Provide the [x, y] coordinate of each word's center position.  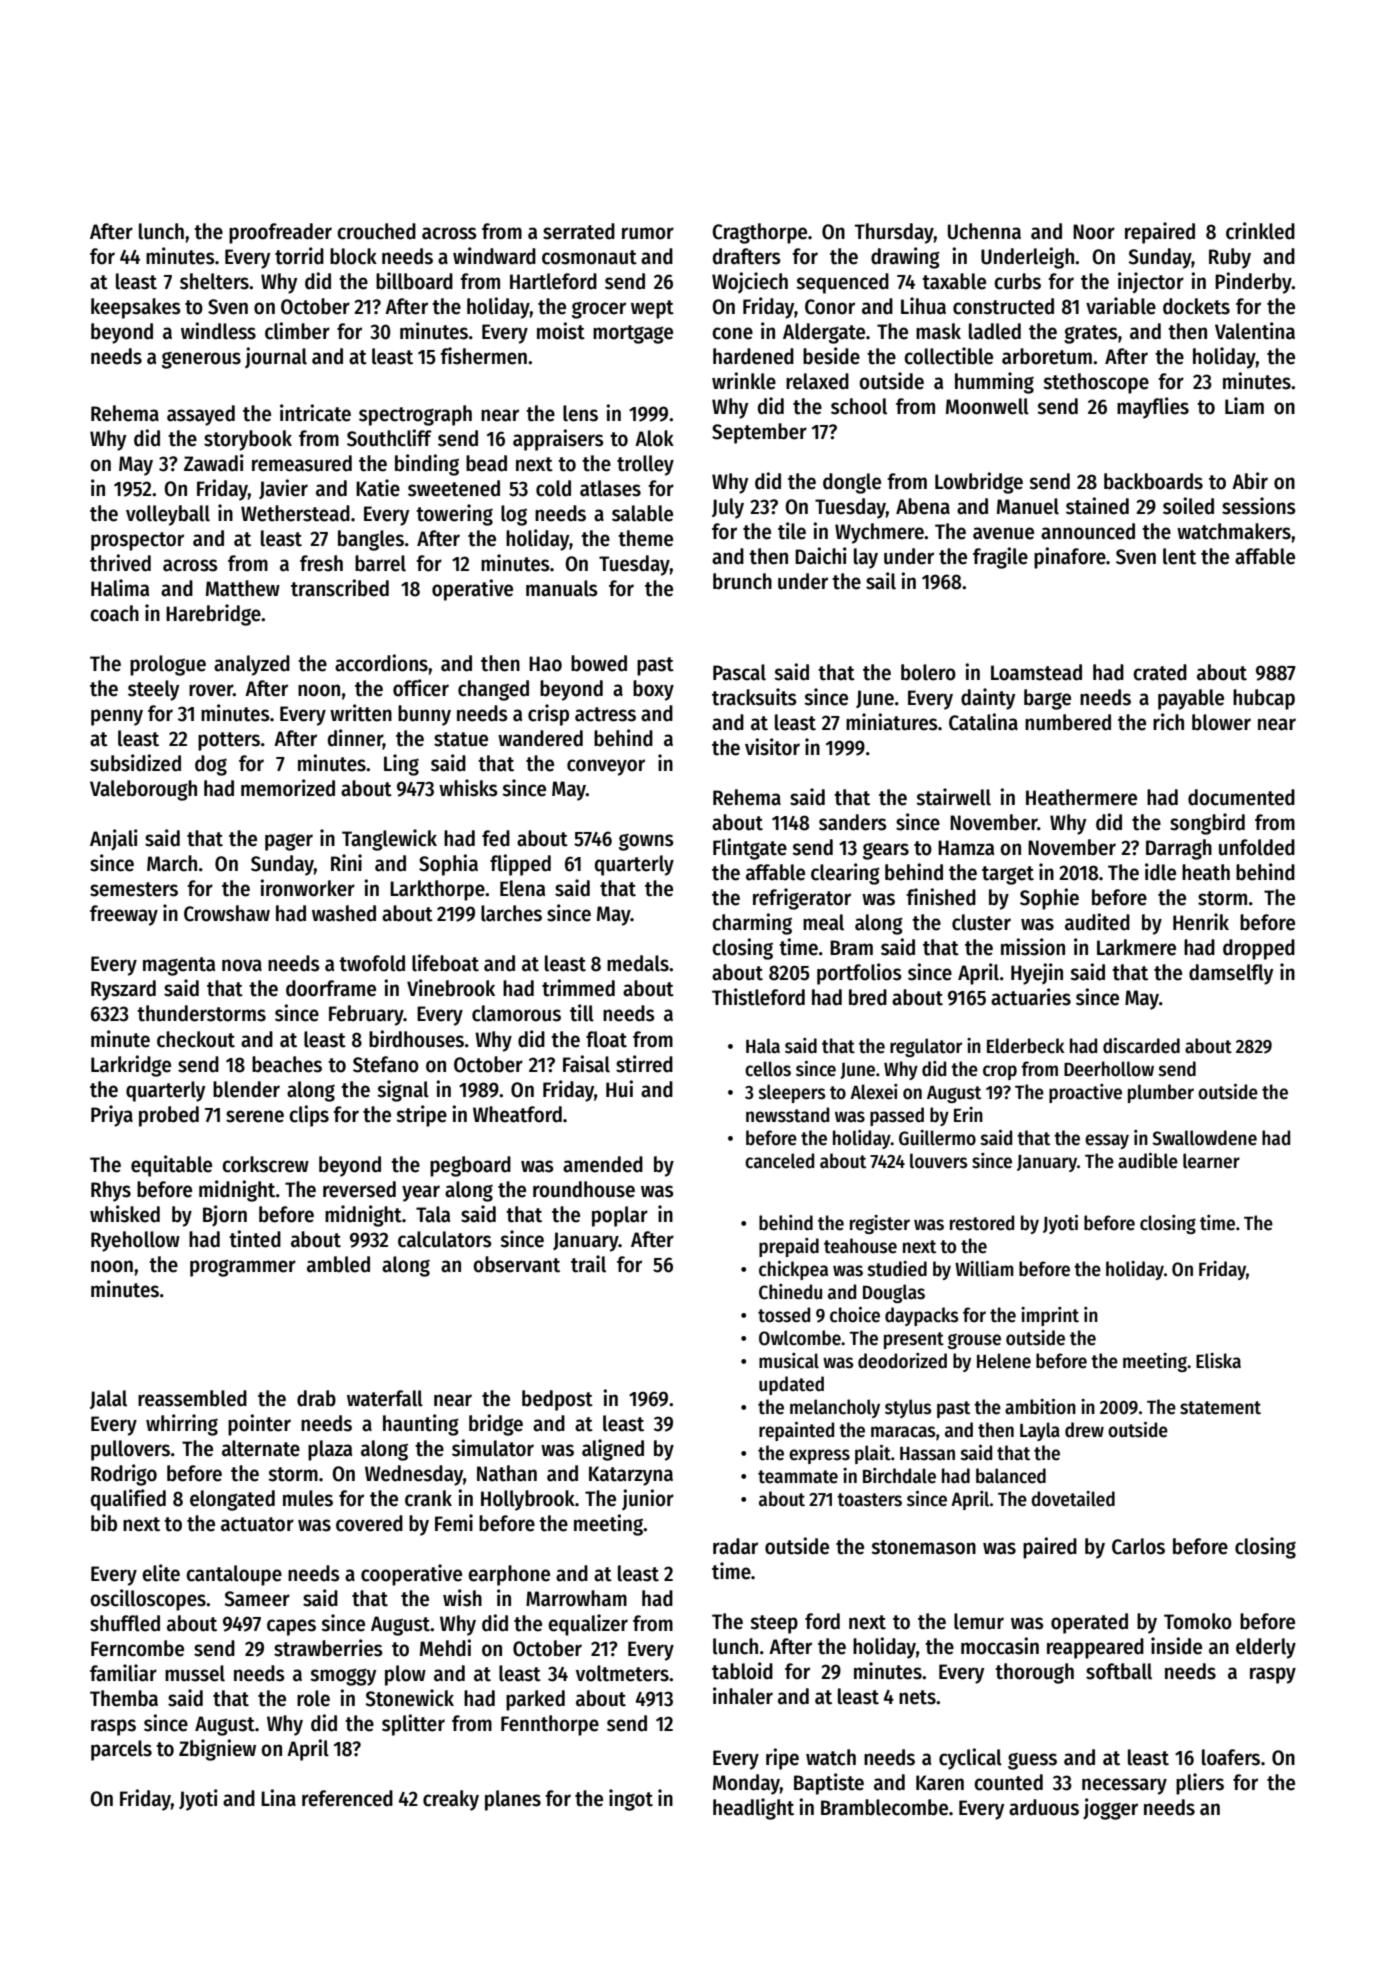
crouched [376, 231]
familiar [123, 1673]
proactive [1085, 1093]
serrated [579, 231]
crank [428, 1498]
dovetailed [1073, 1499]
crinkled [1260, 231]
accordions [381, 663]
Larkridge [131, 1066]
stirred [644, 1064]
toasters [869, 1500]
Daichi [821, 556]
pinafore [1070, 558]
